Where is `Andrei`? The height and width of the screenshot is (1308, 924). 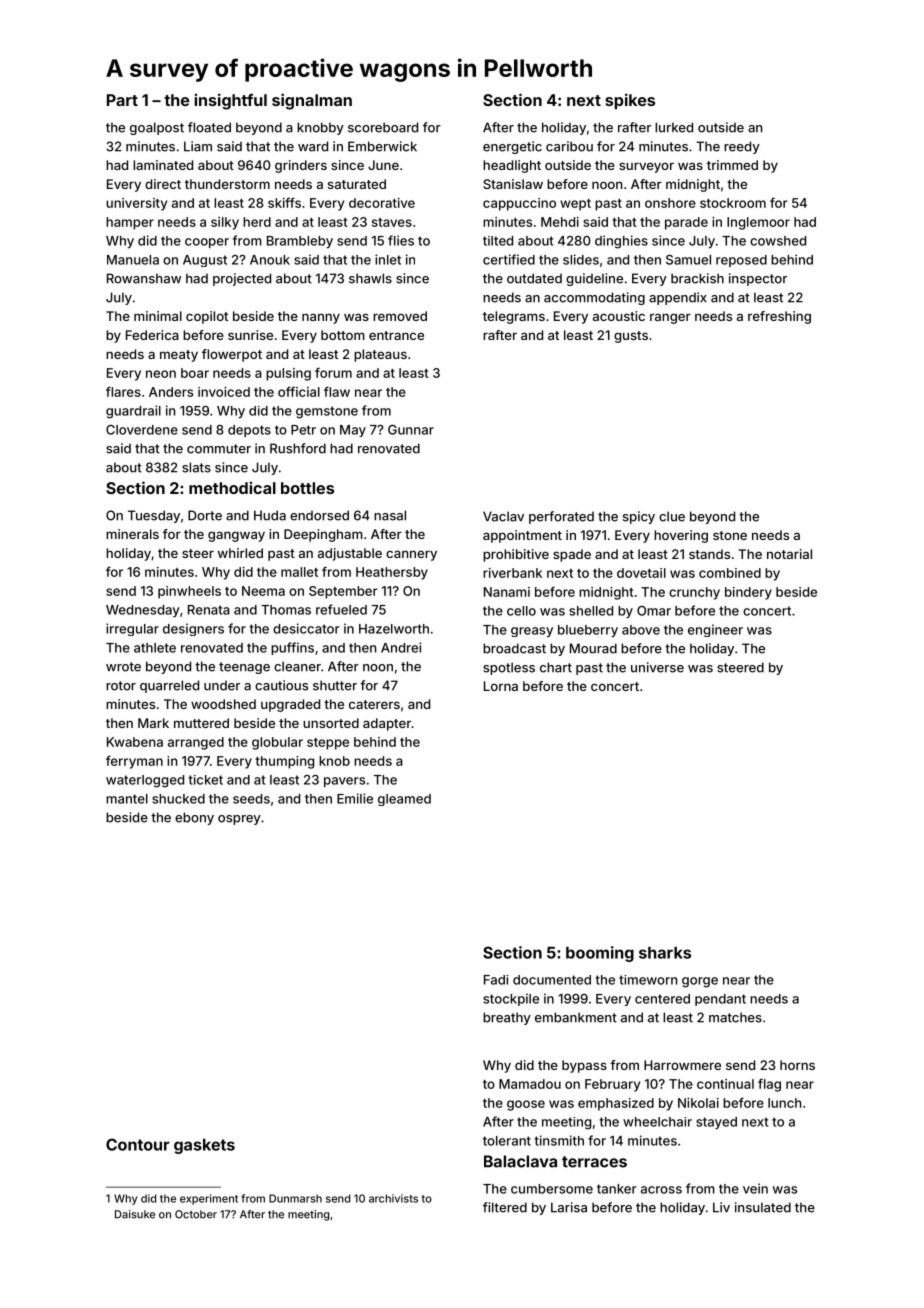 Andrei is located at coordinates (401, 647).
